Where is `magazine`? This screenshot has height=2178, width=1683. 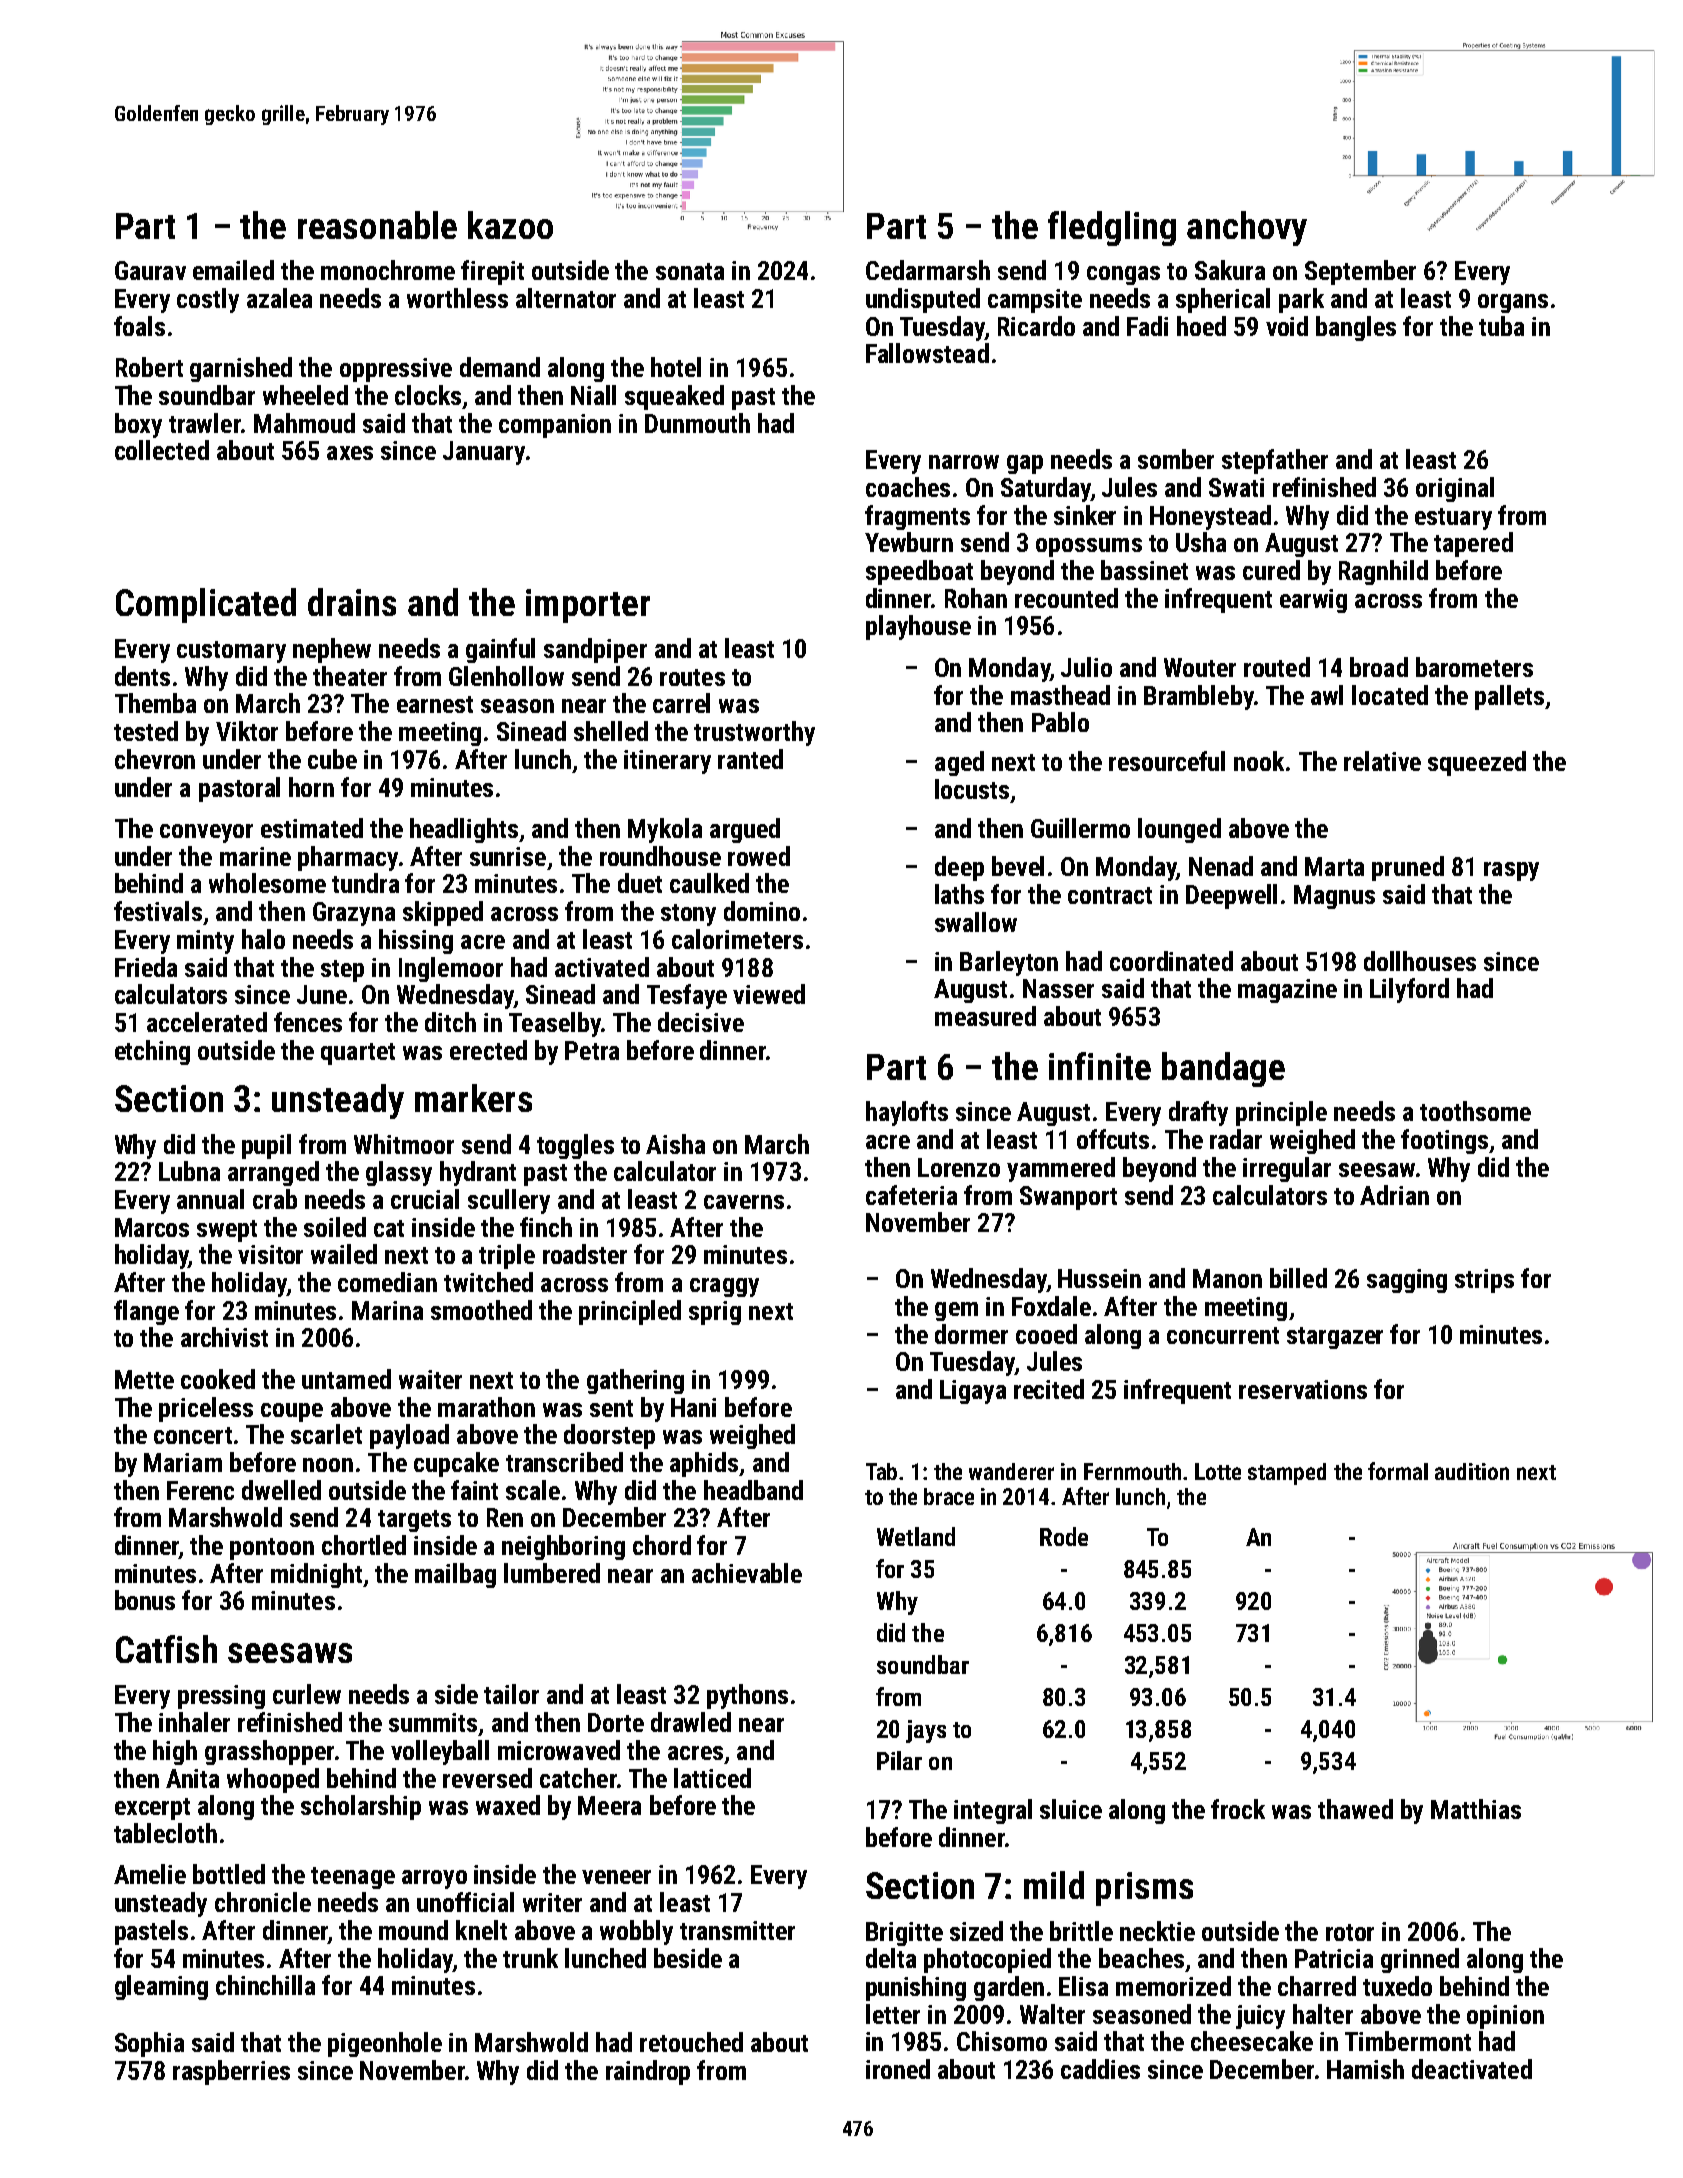 magazine is located at coordinates (1287, 991).
